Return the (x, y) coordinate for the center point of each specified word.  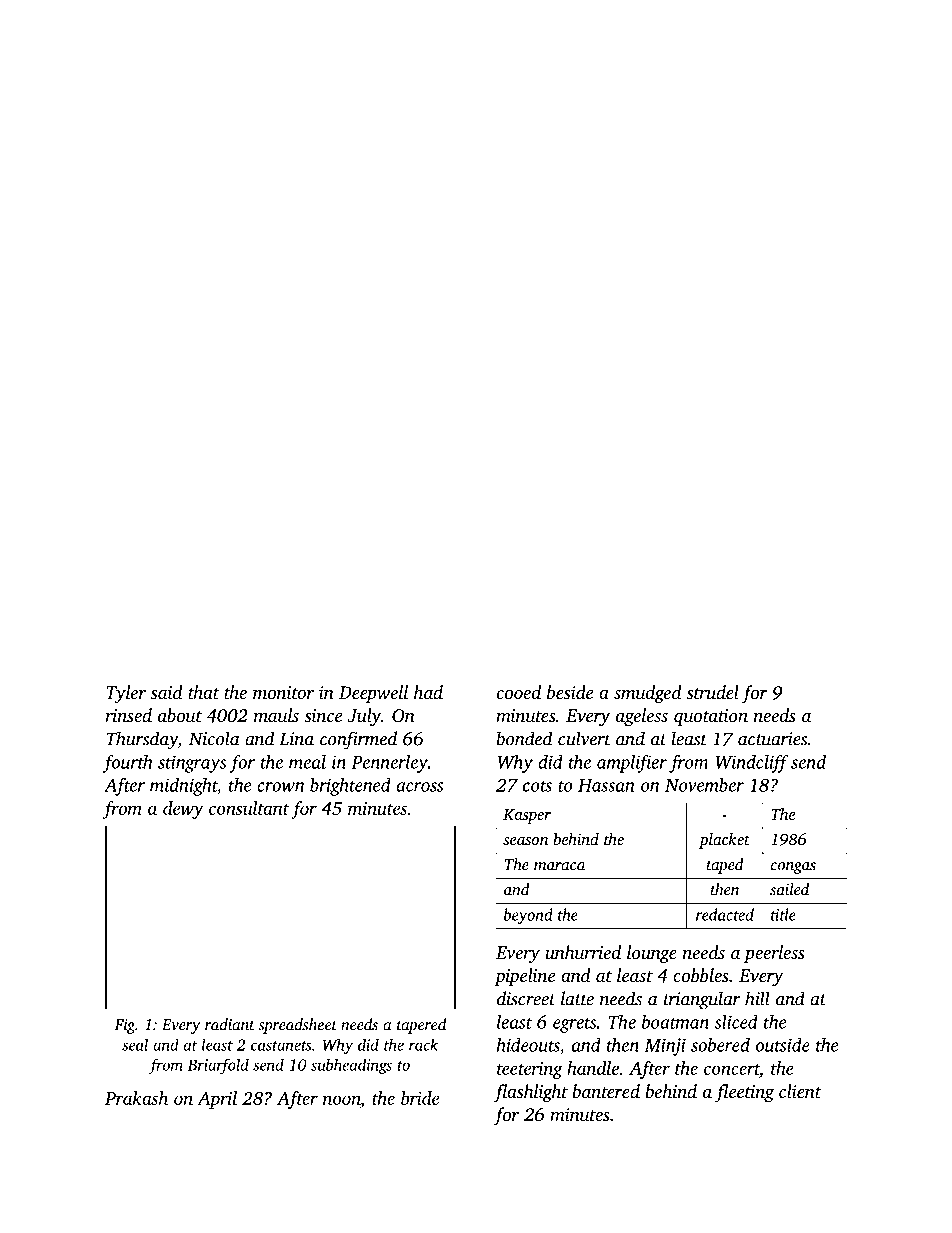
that (203, 692)
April (217, 1100)
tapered (421, 1026)
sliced (736, 1022)
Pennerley (389, 763)
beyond (528, 916)
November (704, 785)
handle (593, 1068)
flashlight (531, 1093)
